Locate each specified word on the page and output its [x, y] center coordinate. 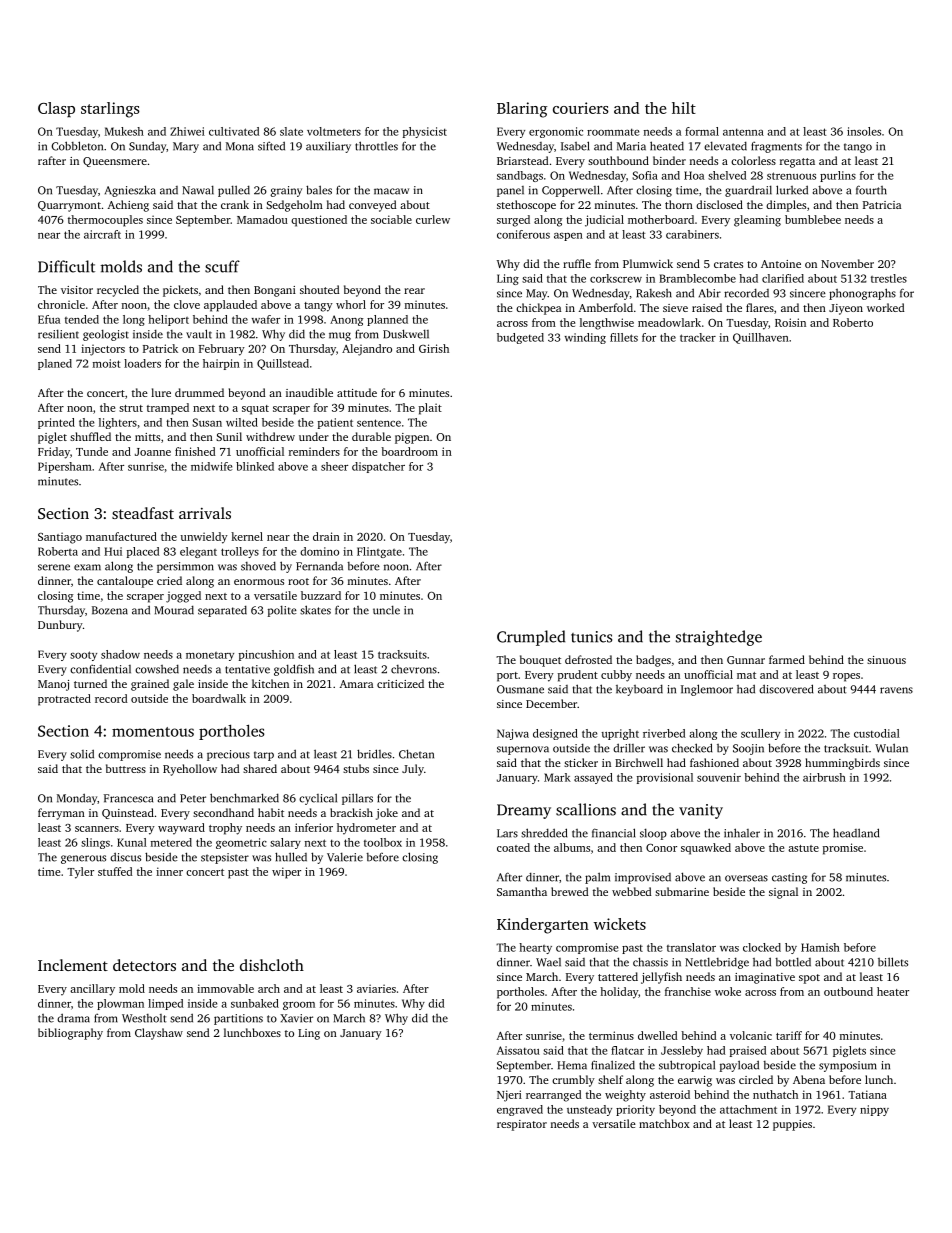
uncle [386, 610]
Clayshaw [159, 1034]
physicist [425, 132]
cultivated [234, 131]
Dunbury [60, 626]
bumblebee [813, 219]
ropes [846, 677]
